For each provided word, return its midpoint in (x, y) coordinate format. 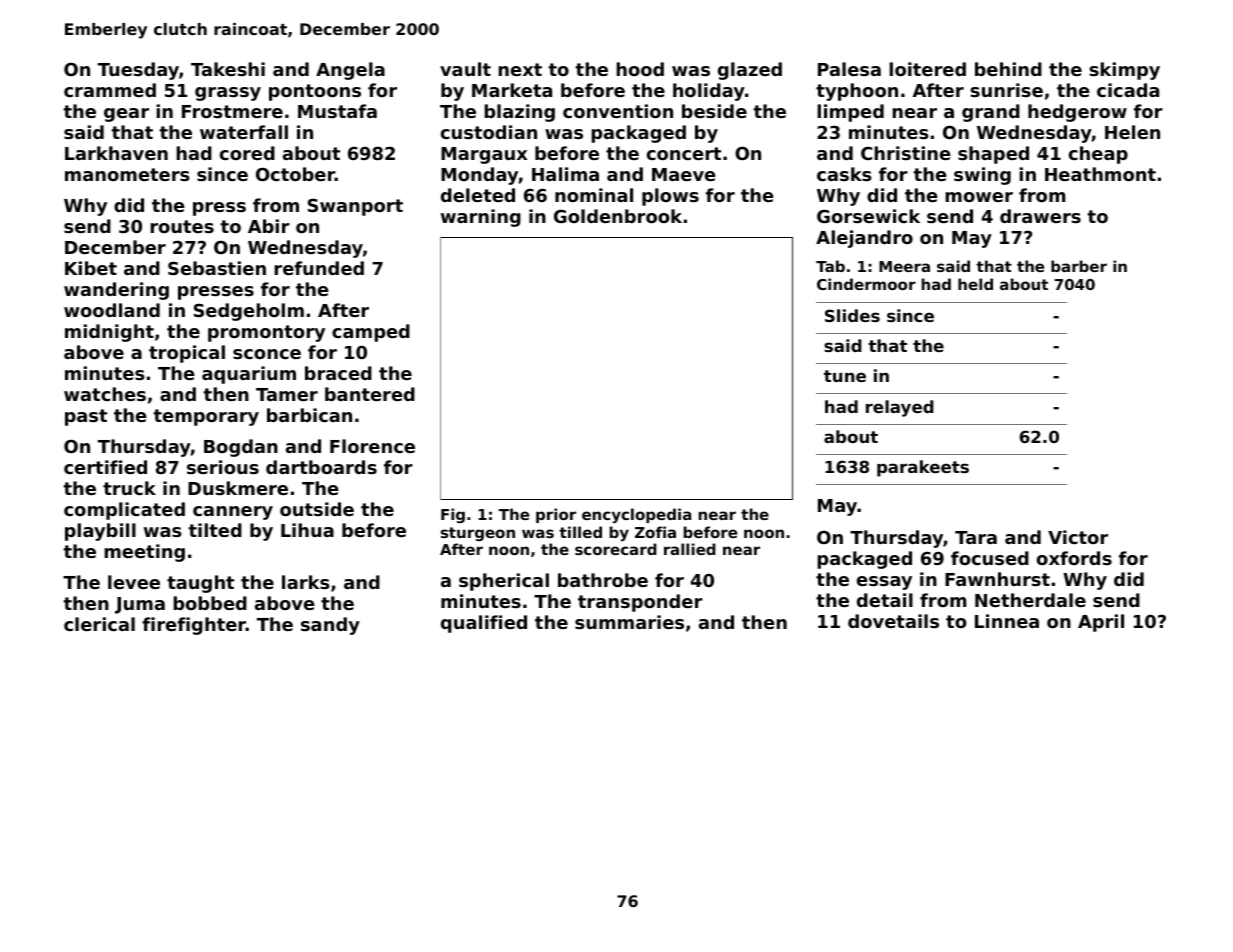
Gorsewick (868, 216)
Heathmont (1100, 174)
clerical (99, 624)
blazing (519, 113)
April (1101, 623)
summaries (629, 622)
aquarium (249, 375)
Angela (350, 71)
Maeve (684, 174)
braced (338, 373)
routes (182, 226)
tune (845, 376)
